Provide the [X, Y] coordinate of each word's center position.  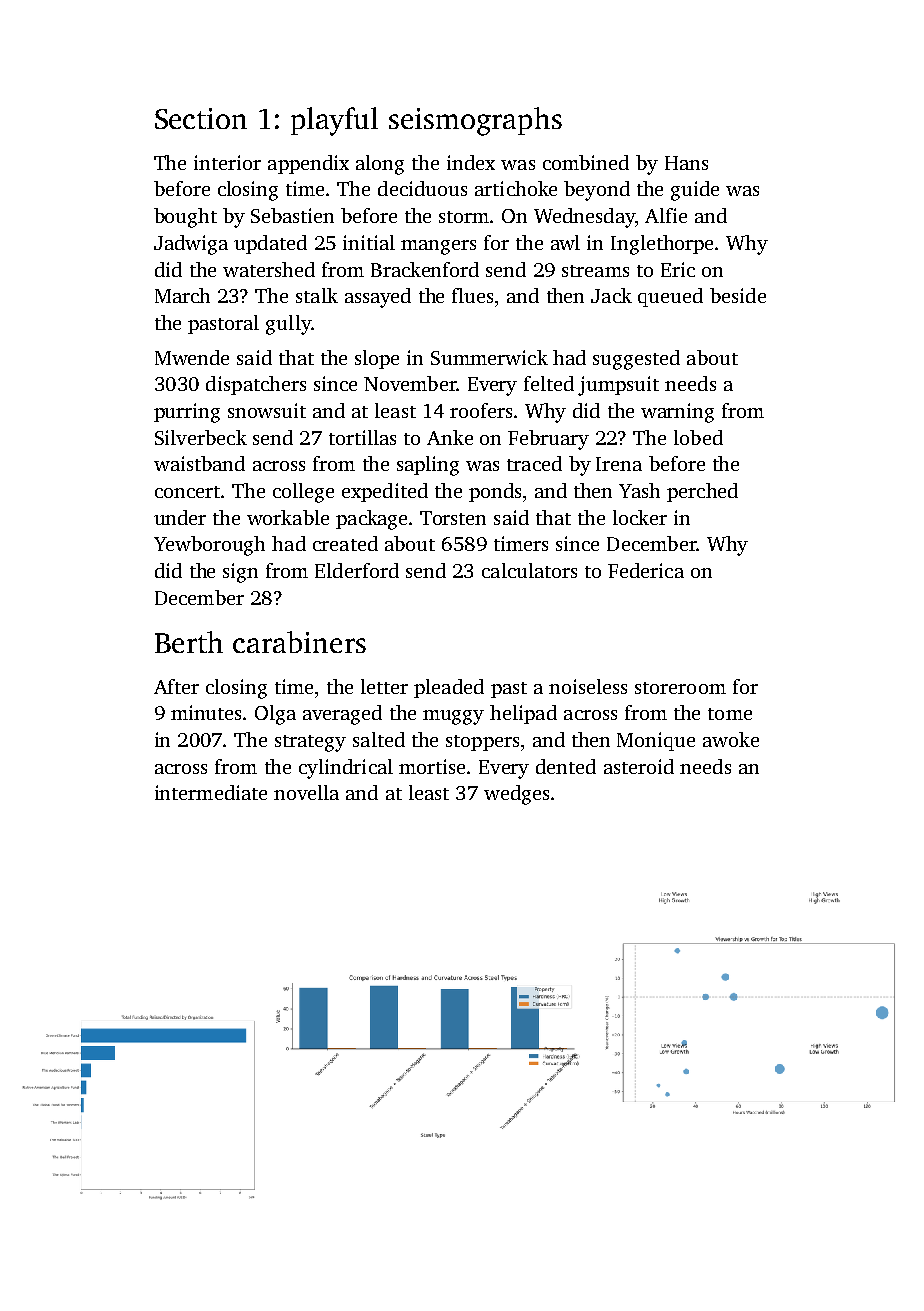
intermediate [211, 792]
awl [565, 242]
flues [472, 295]
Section [201, 118]
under [180, 517]
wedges [516, 795]
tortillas [362, 437]
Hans [686, 163]
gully [288, 325]
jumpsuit [618, 386]
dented [566, 766]
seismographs [475, 121]
